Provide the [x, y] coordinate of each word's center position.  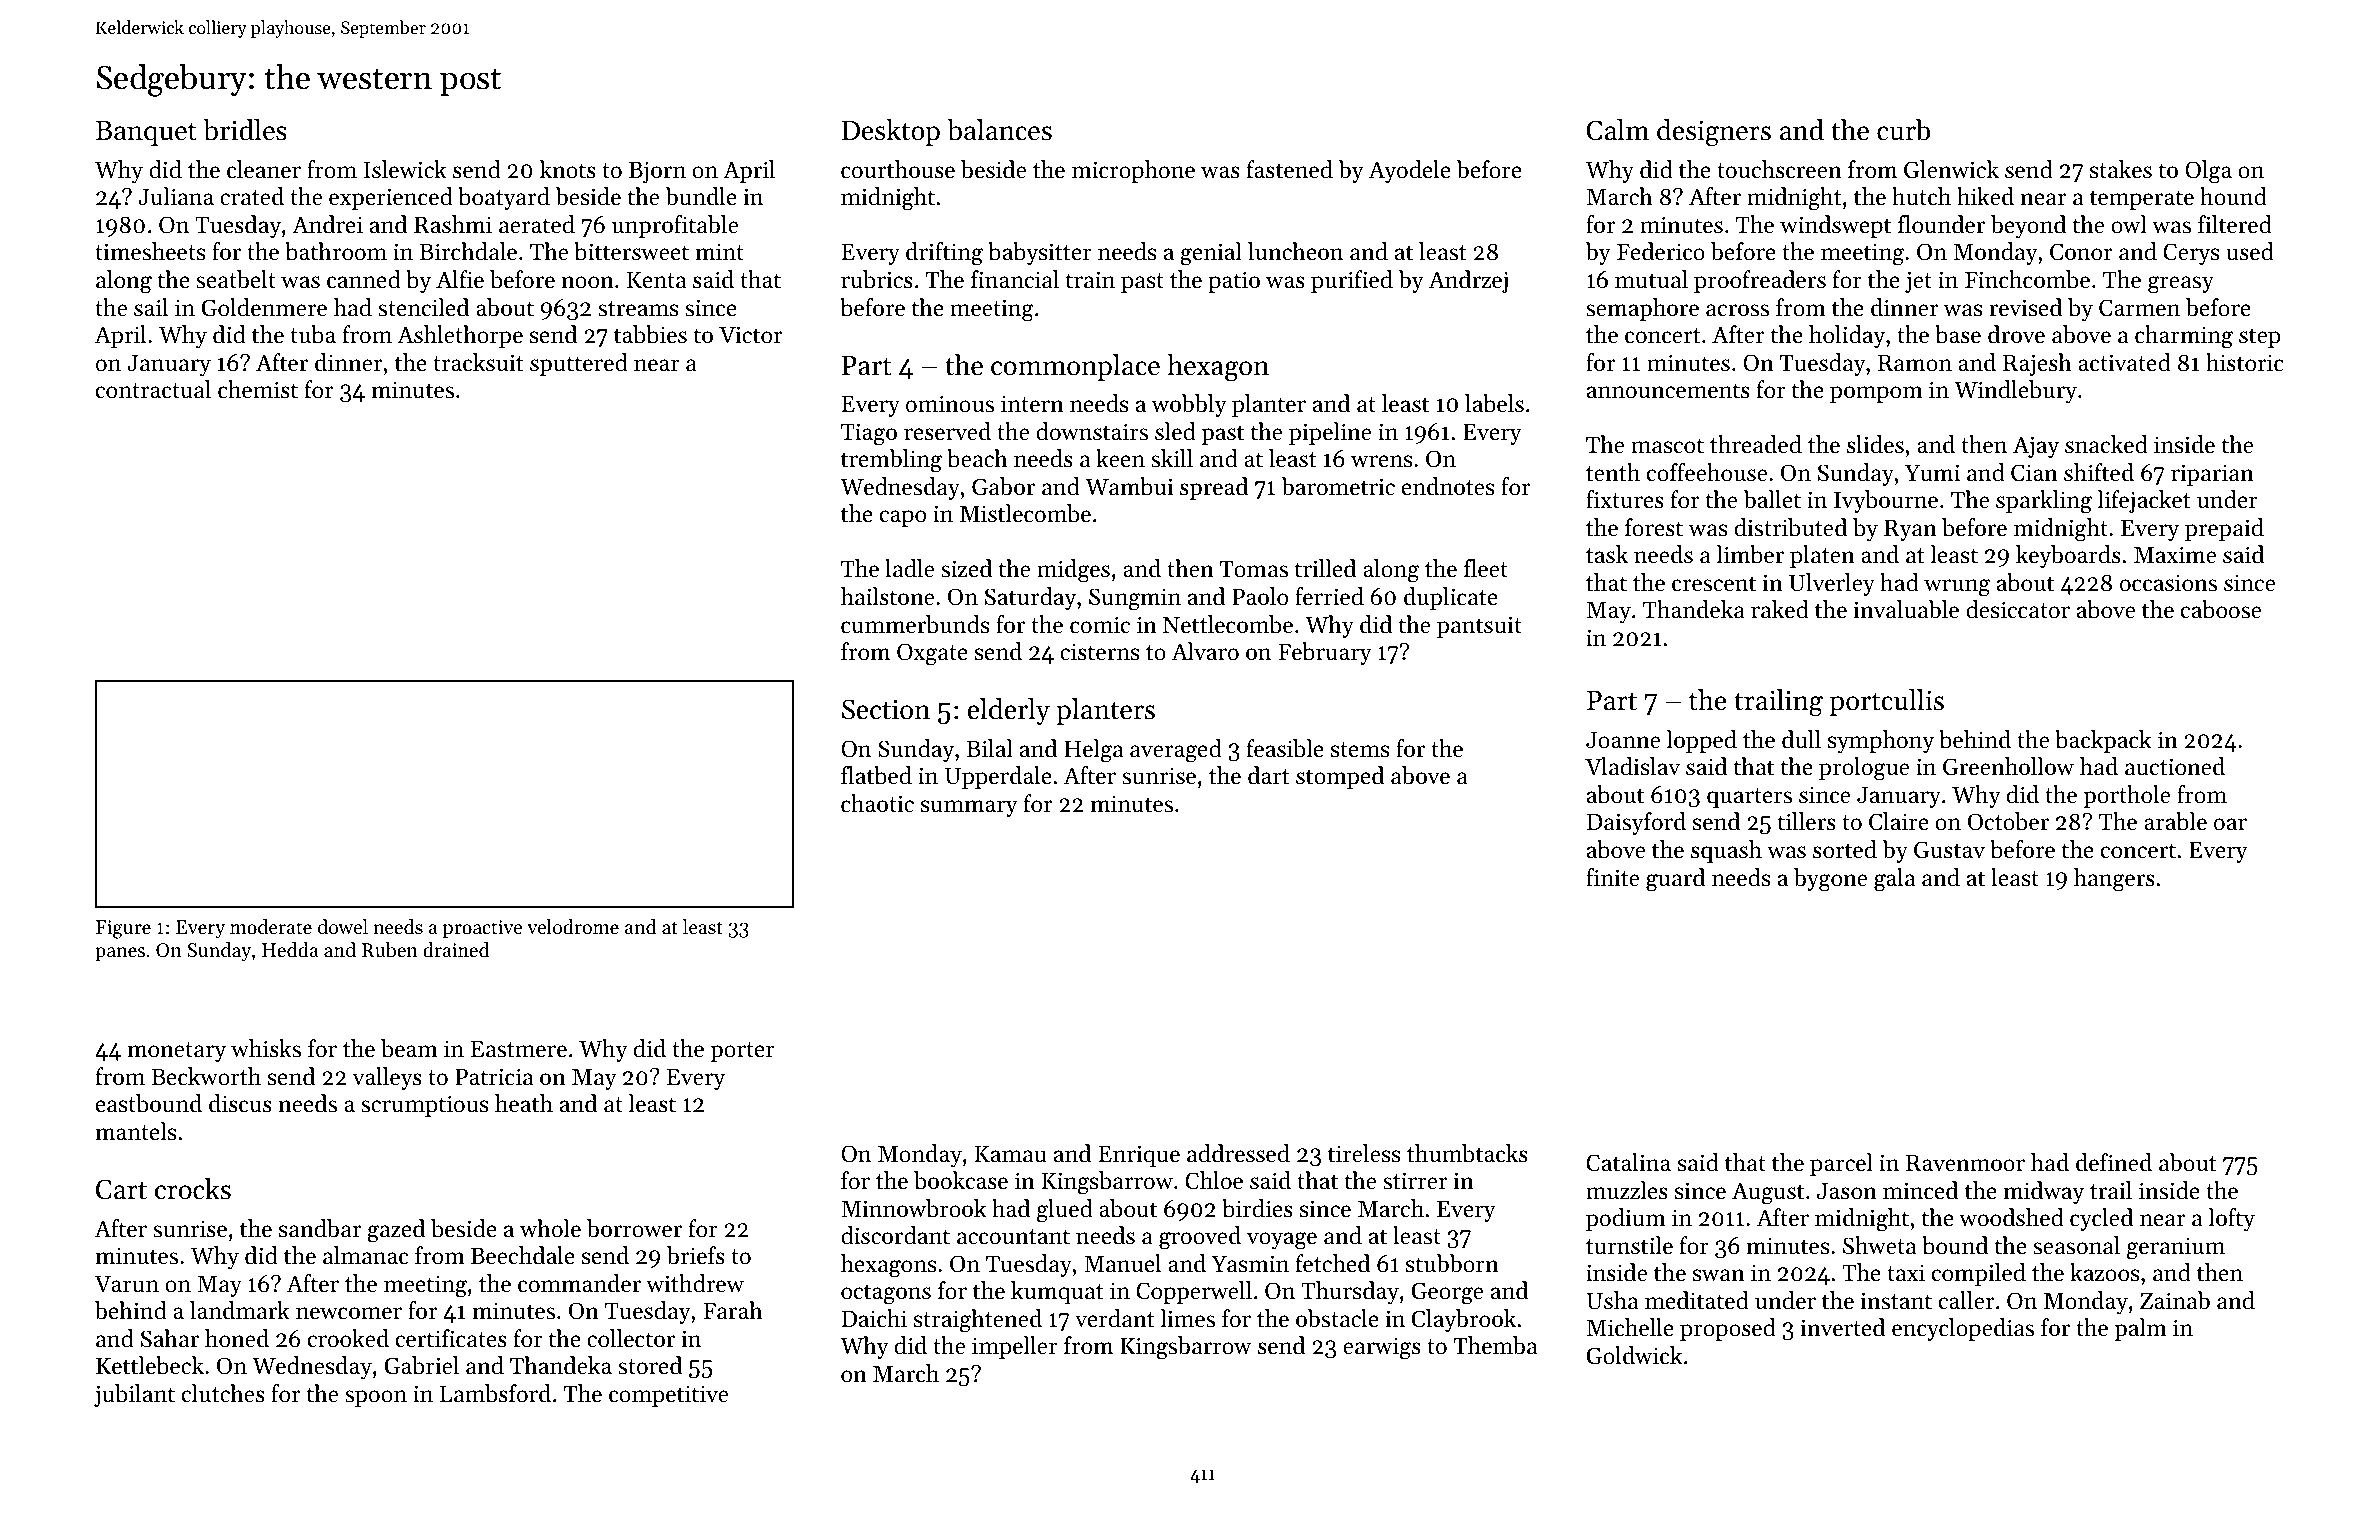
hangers [2114, 880]
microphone [1133, 171]
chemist [258, 389]
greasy [2181, 285]
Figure [123, 929]
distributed [1791, 527]
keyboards [2068, 556]
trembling [891, 461]
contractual [153, 389]
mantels [135, 1131]
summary [969, 808]
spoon [376, 1398]
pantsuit [1479, 627]
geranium [2176, 1248]
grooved [1200, 1238]
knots [568, 169]
